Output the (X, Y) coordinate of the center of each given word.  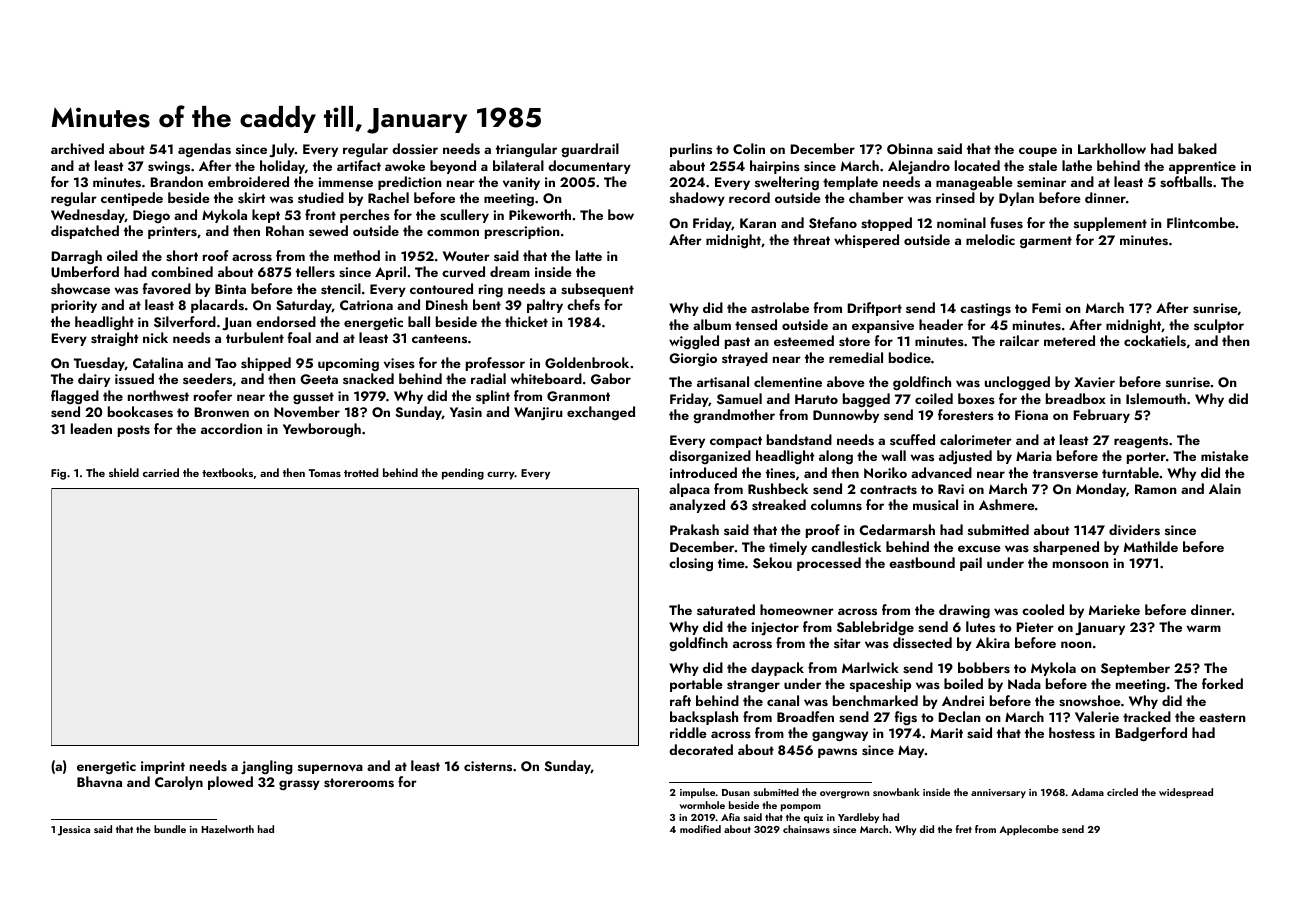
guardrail (590, 150)
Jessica (74, 831)
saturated (726, 609)
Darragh (76, 257)
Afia (730, 817)
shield (124, 472)
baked (1197, 148)
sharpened (1066, 548)
